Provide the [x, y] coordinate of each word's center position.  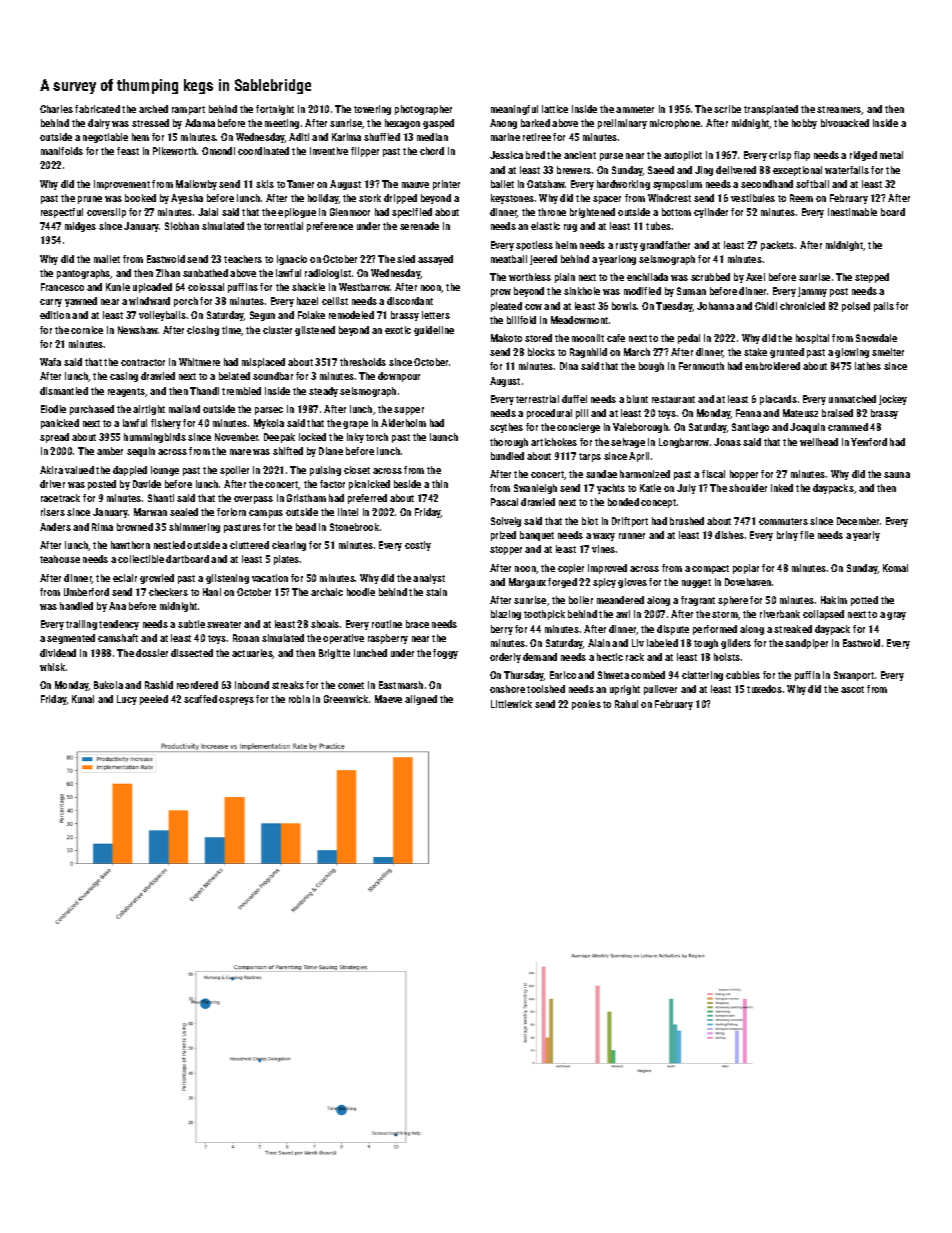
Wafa [50, 362]
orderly [505, 658]
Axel [755, 277]
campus [266, 514]
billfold [521, 320]
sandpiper [806, 644]
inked [782, 488]
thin [440, 484]
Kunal [83, 699]
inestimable [852, 212]
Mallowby [196, 185]
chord [432, 151]
